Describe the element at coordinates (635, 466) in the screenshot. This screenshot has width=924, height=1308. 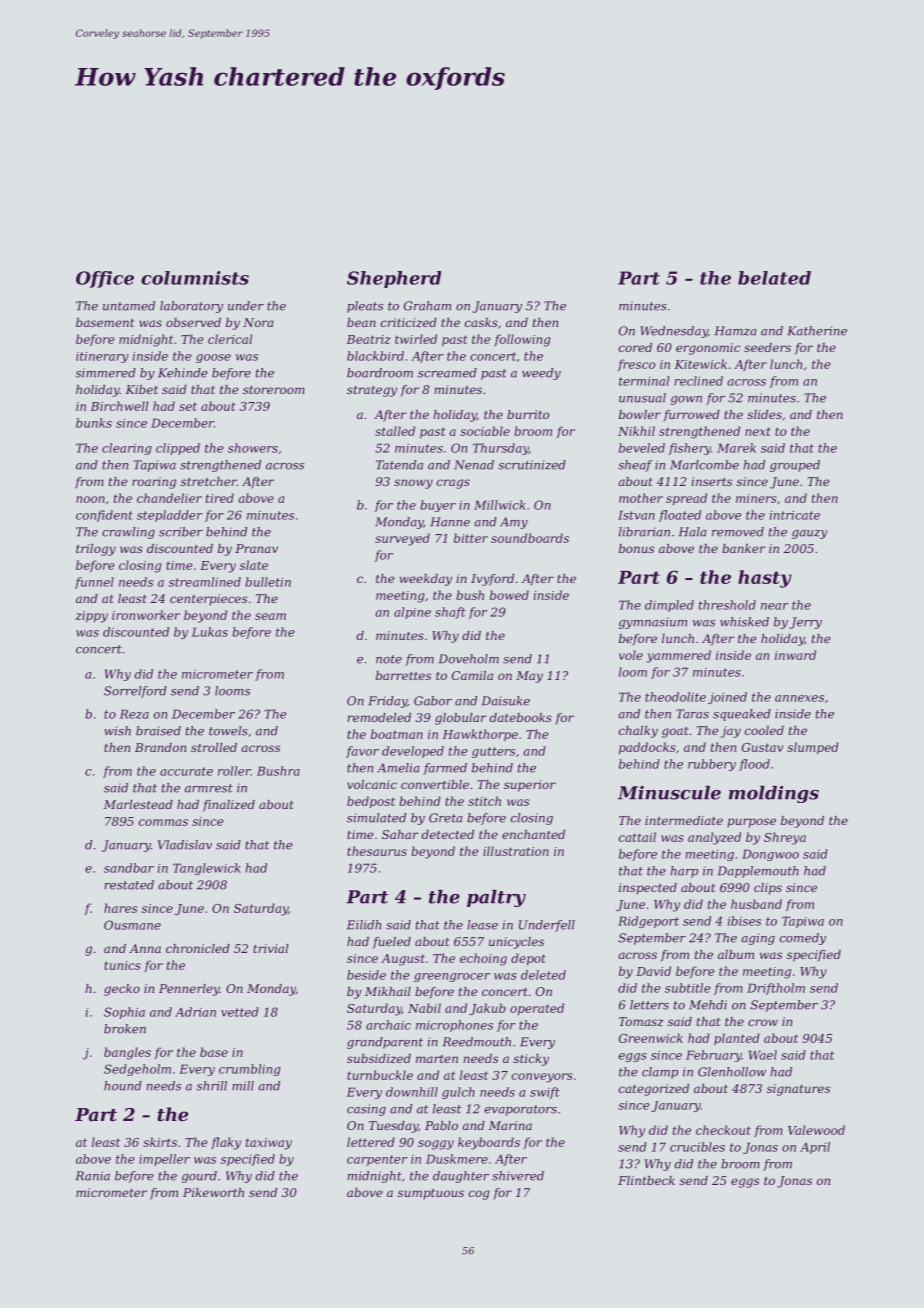
I see `sheaf` at that location.
